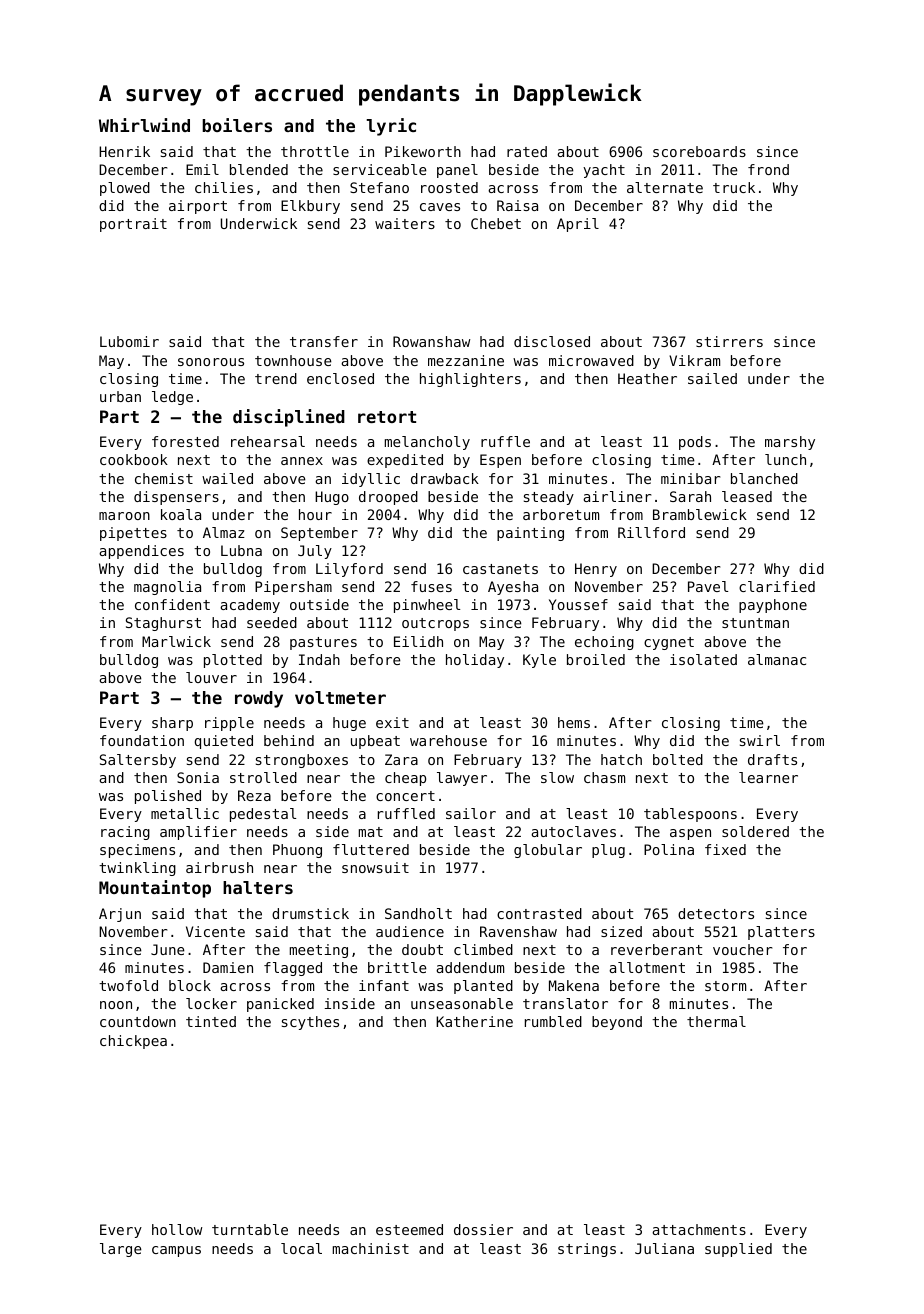 Image resolution: width=924 pixels, height=1314 pixels. What do you see at coordinates (133, 225) in the screenshot?
I see `portrait` at bounding box center [133, 225].
